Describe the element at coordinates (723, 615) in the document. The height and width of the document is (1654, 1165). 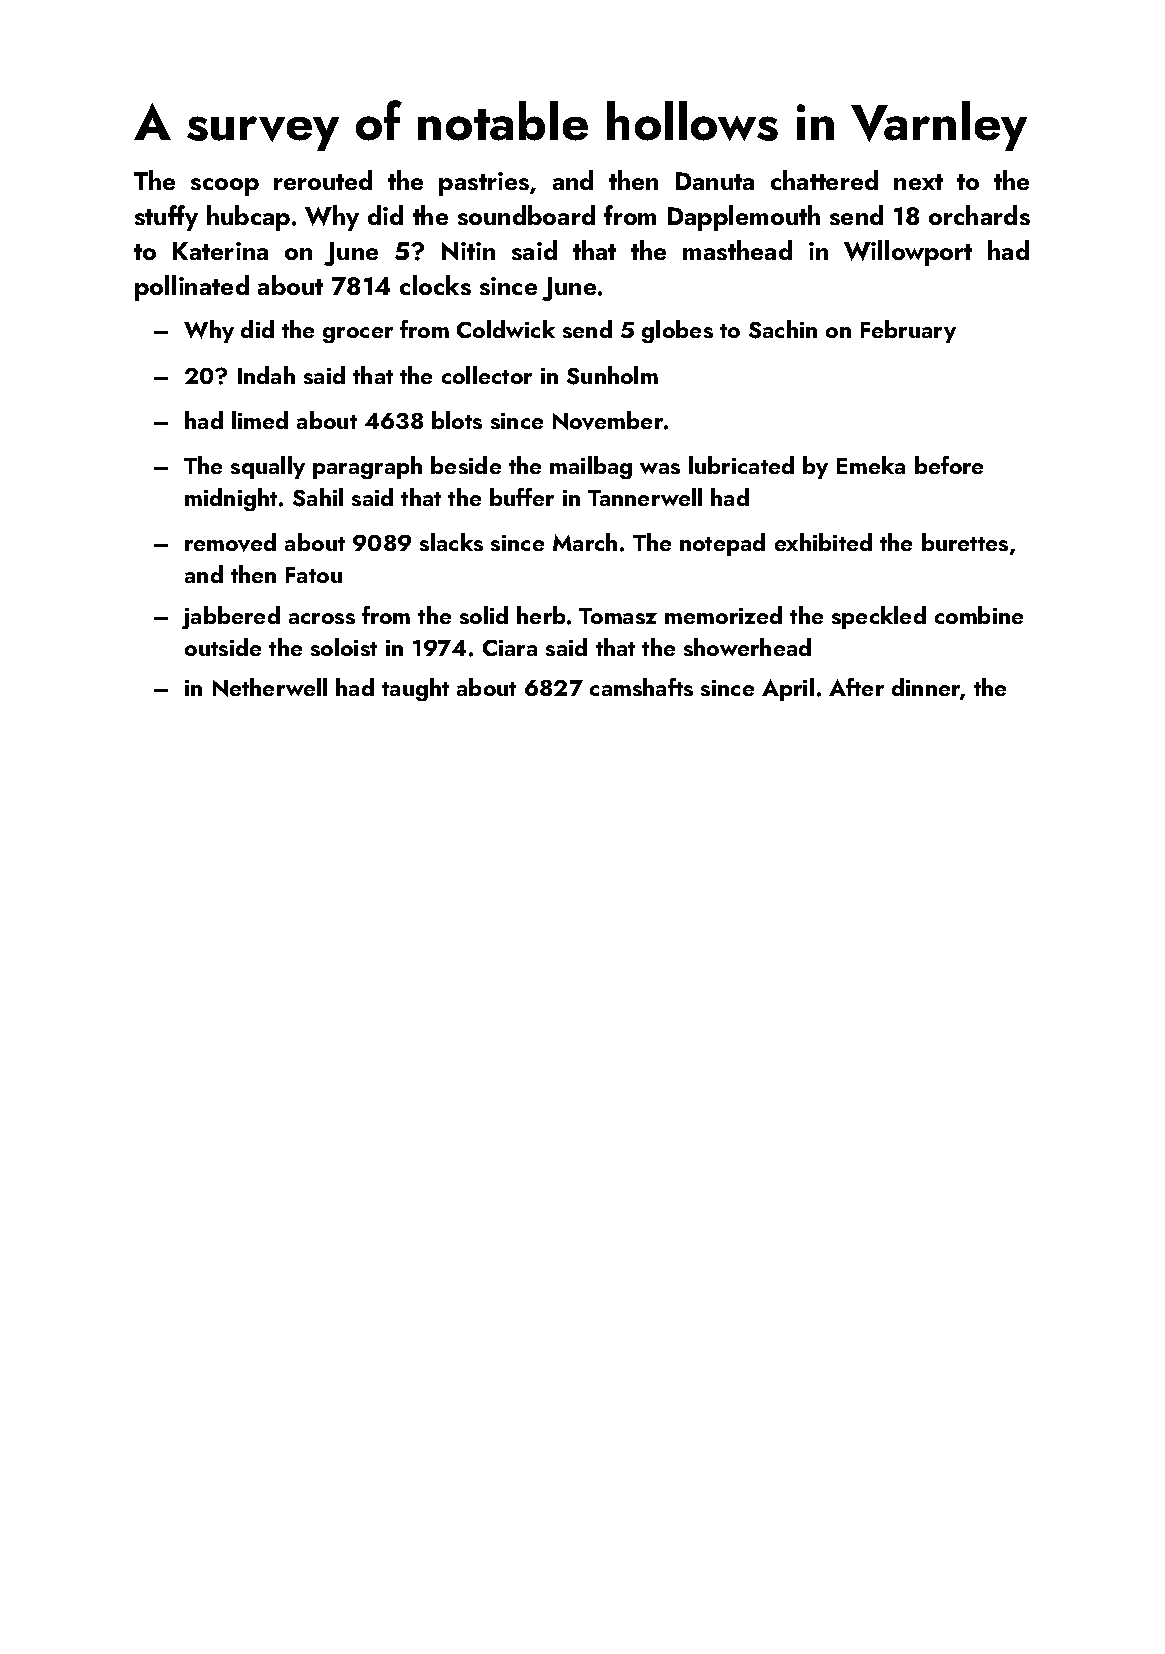
I see `memorized` at that location.
